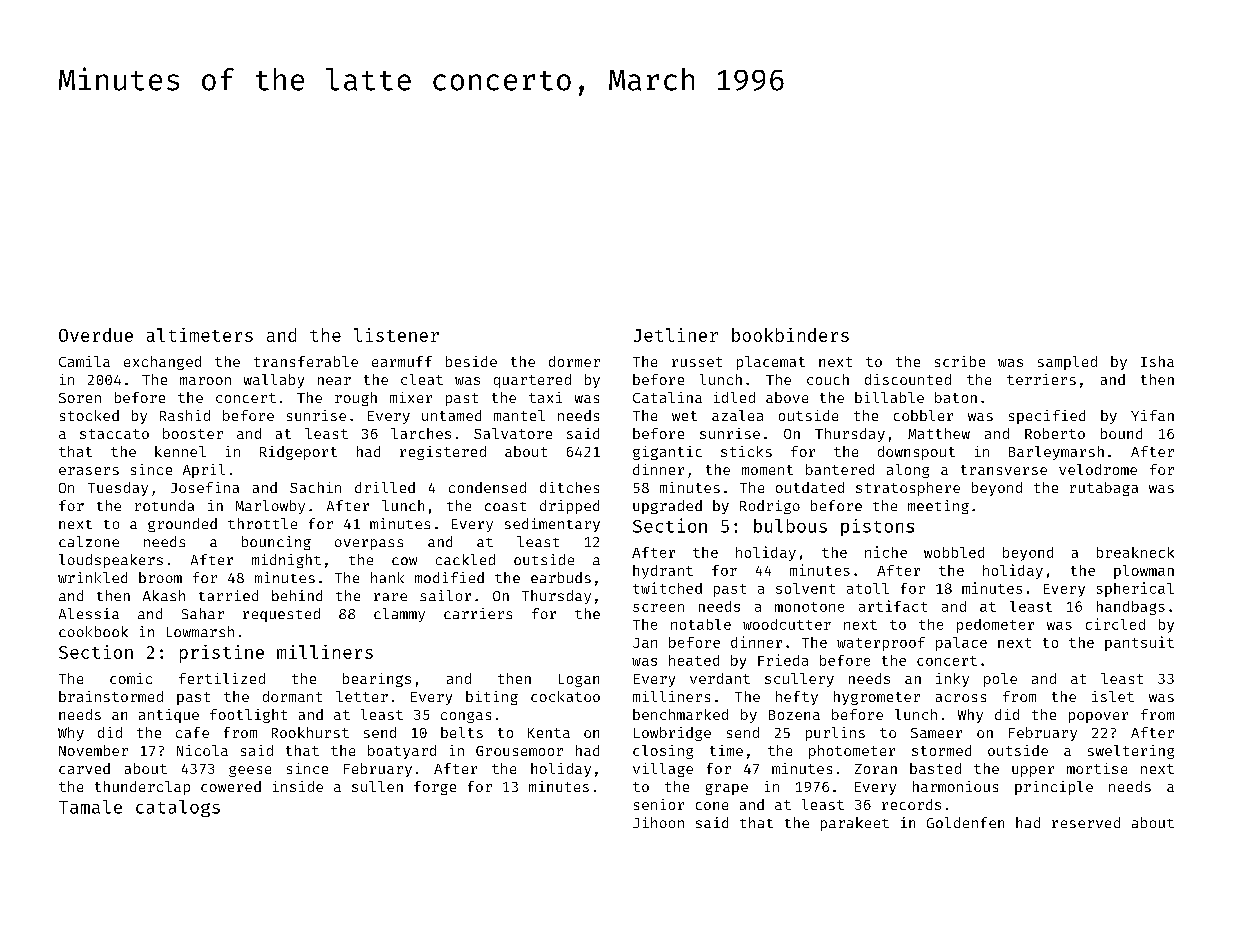  What do you see at coordinates (1113, 696) in the screenshot?
I see `islet` at bounding box center [1113, 696].
